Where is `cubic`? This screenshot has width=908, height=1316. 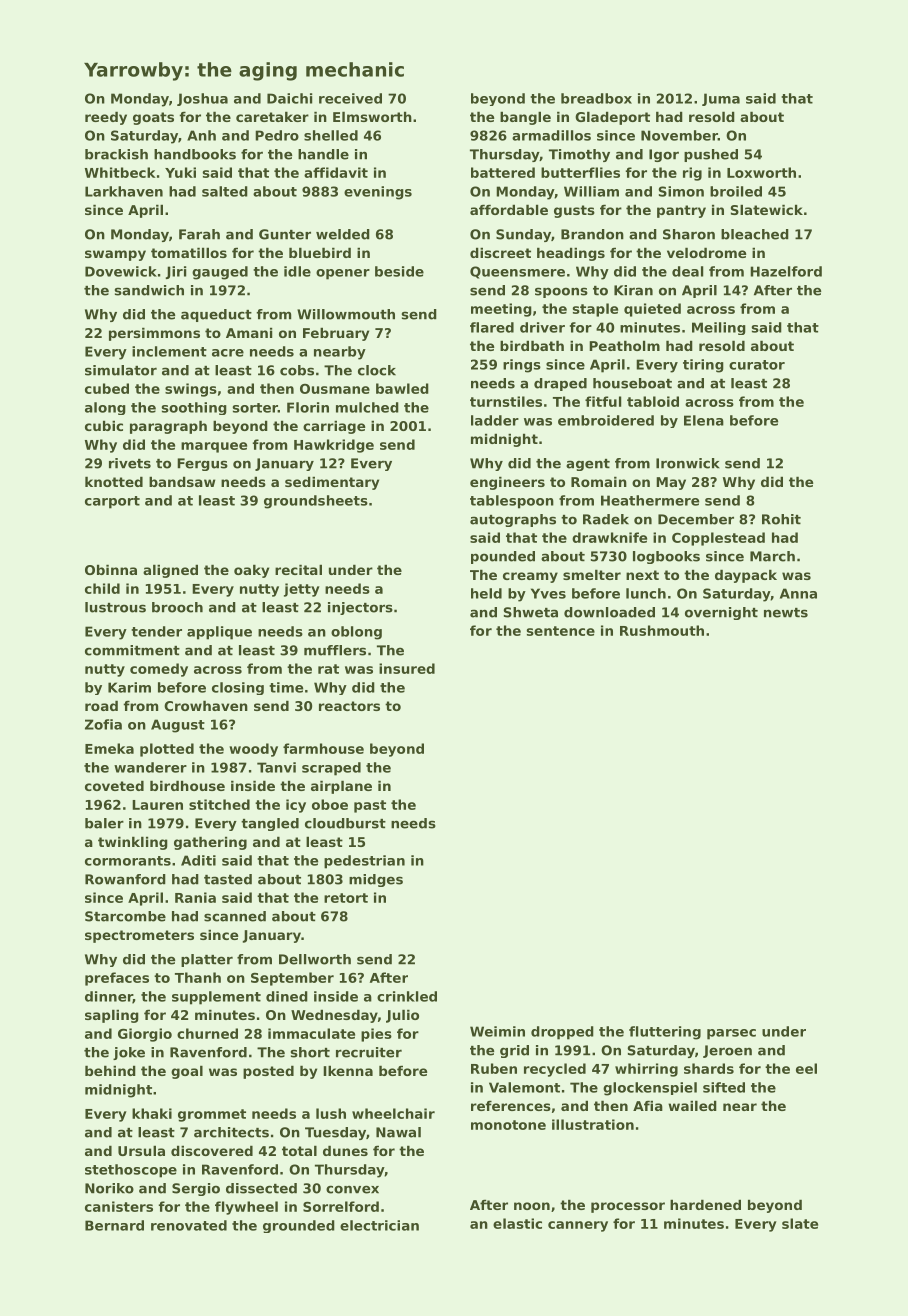
cubic is located at coordinates (104, 425).
